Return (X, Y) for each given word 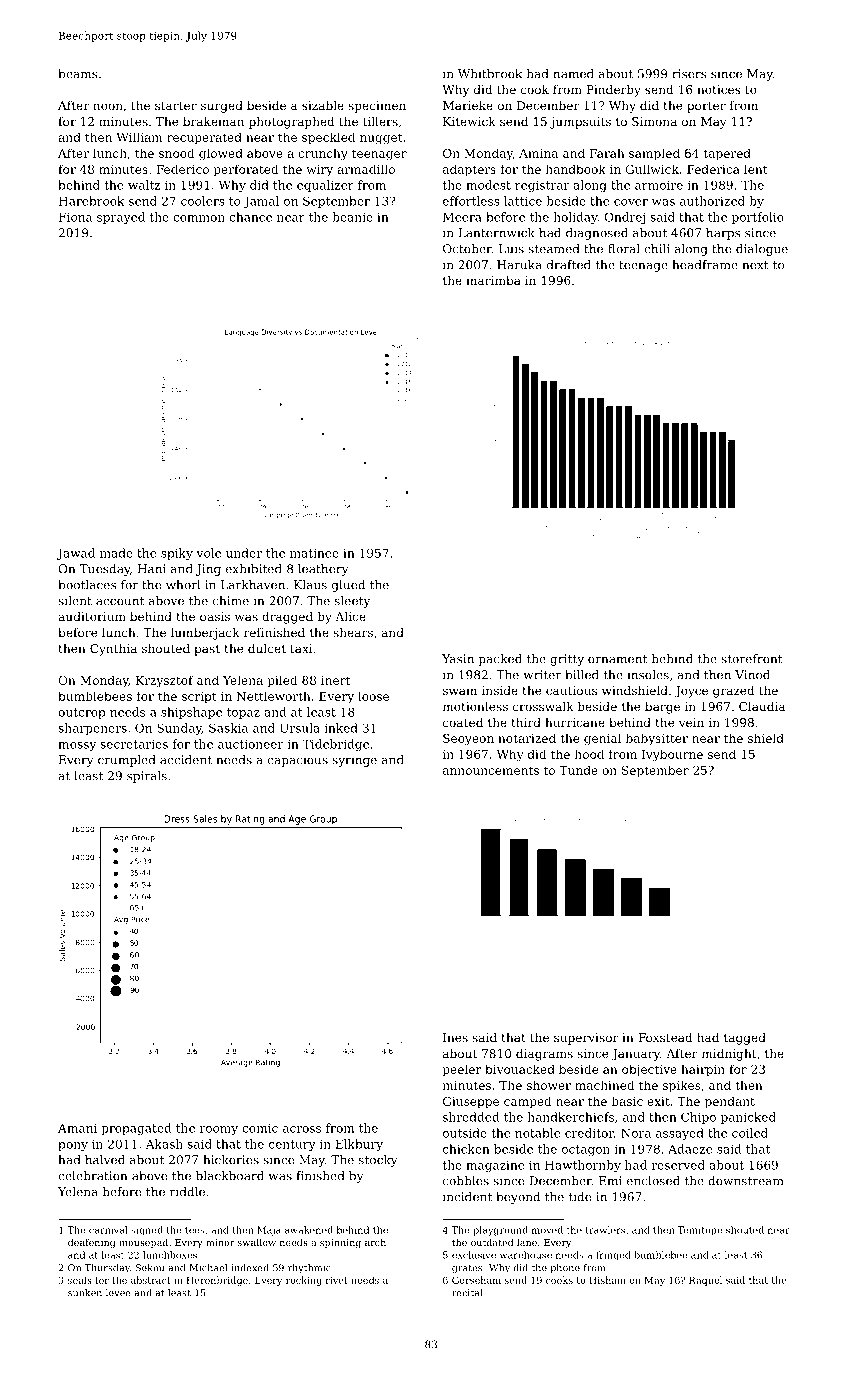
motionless (475, 706)
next (755, 265)
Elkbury (359, 1145)
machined (605, 1085)
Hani (152, 569)
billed (582, 675)
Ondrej (624, 218)
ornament (617, 659)
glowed (221, 154)
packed (500, 660)
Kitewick (469, 121)
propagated (136, 1129)
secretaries (134, 744)
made (116, 553)
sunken (85, 1293)
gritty (567, 660)
